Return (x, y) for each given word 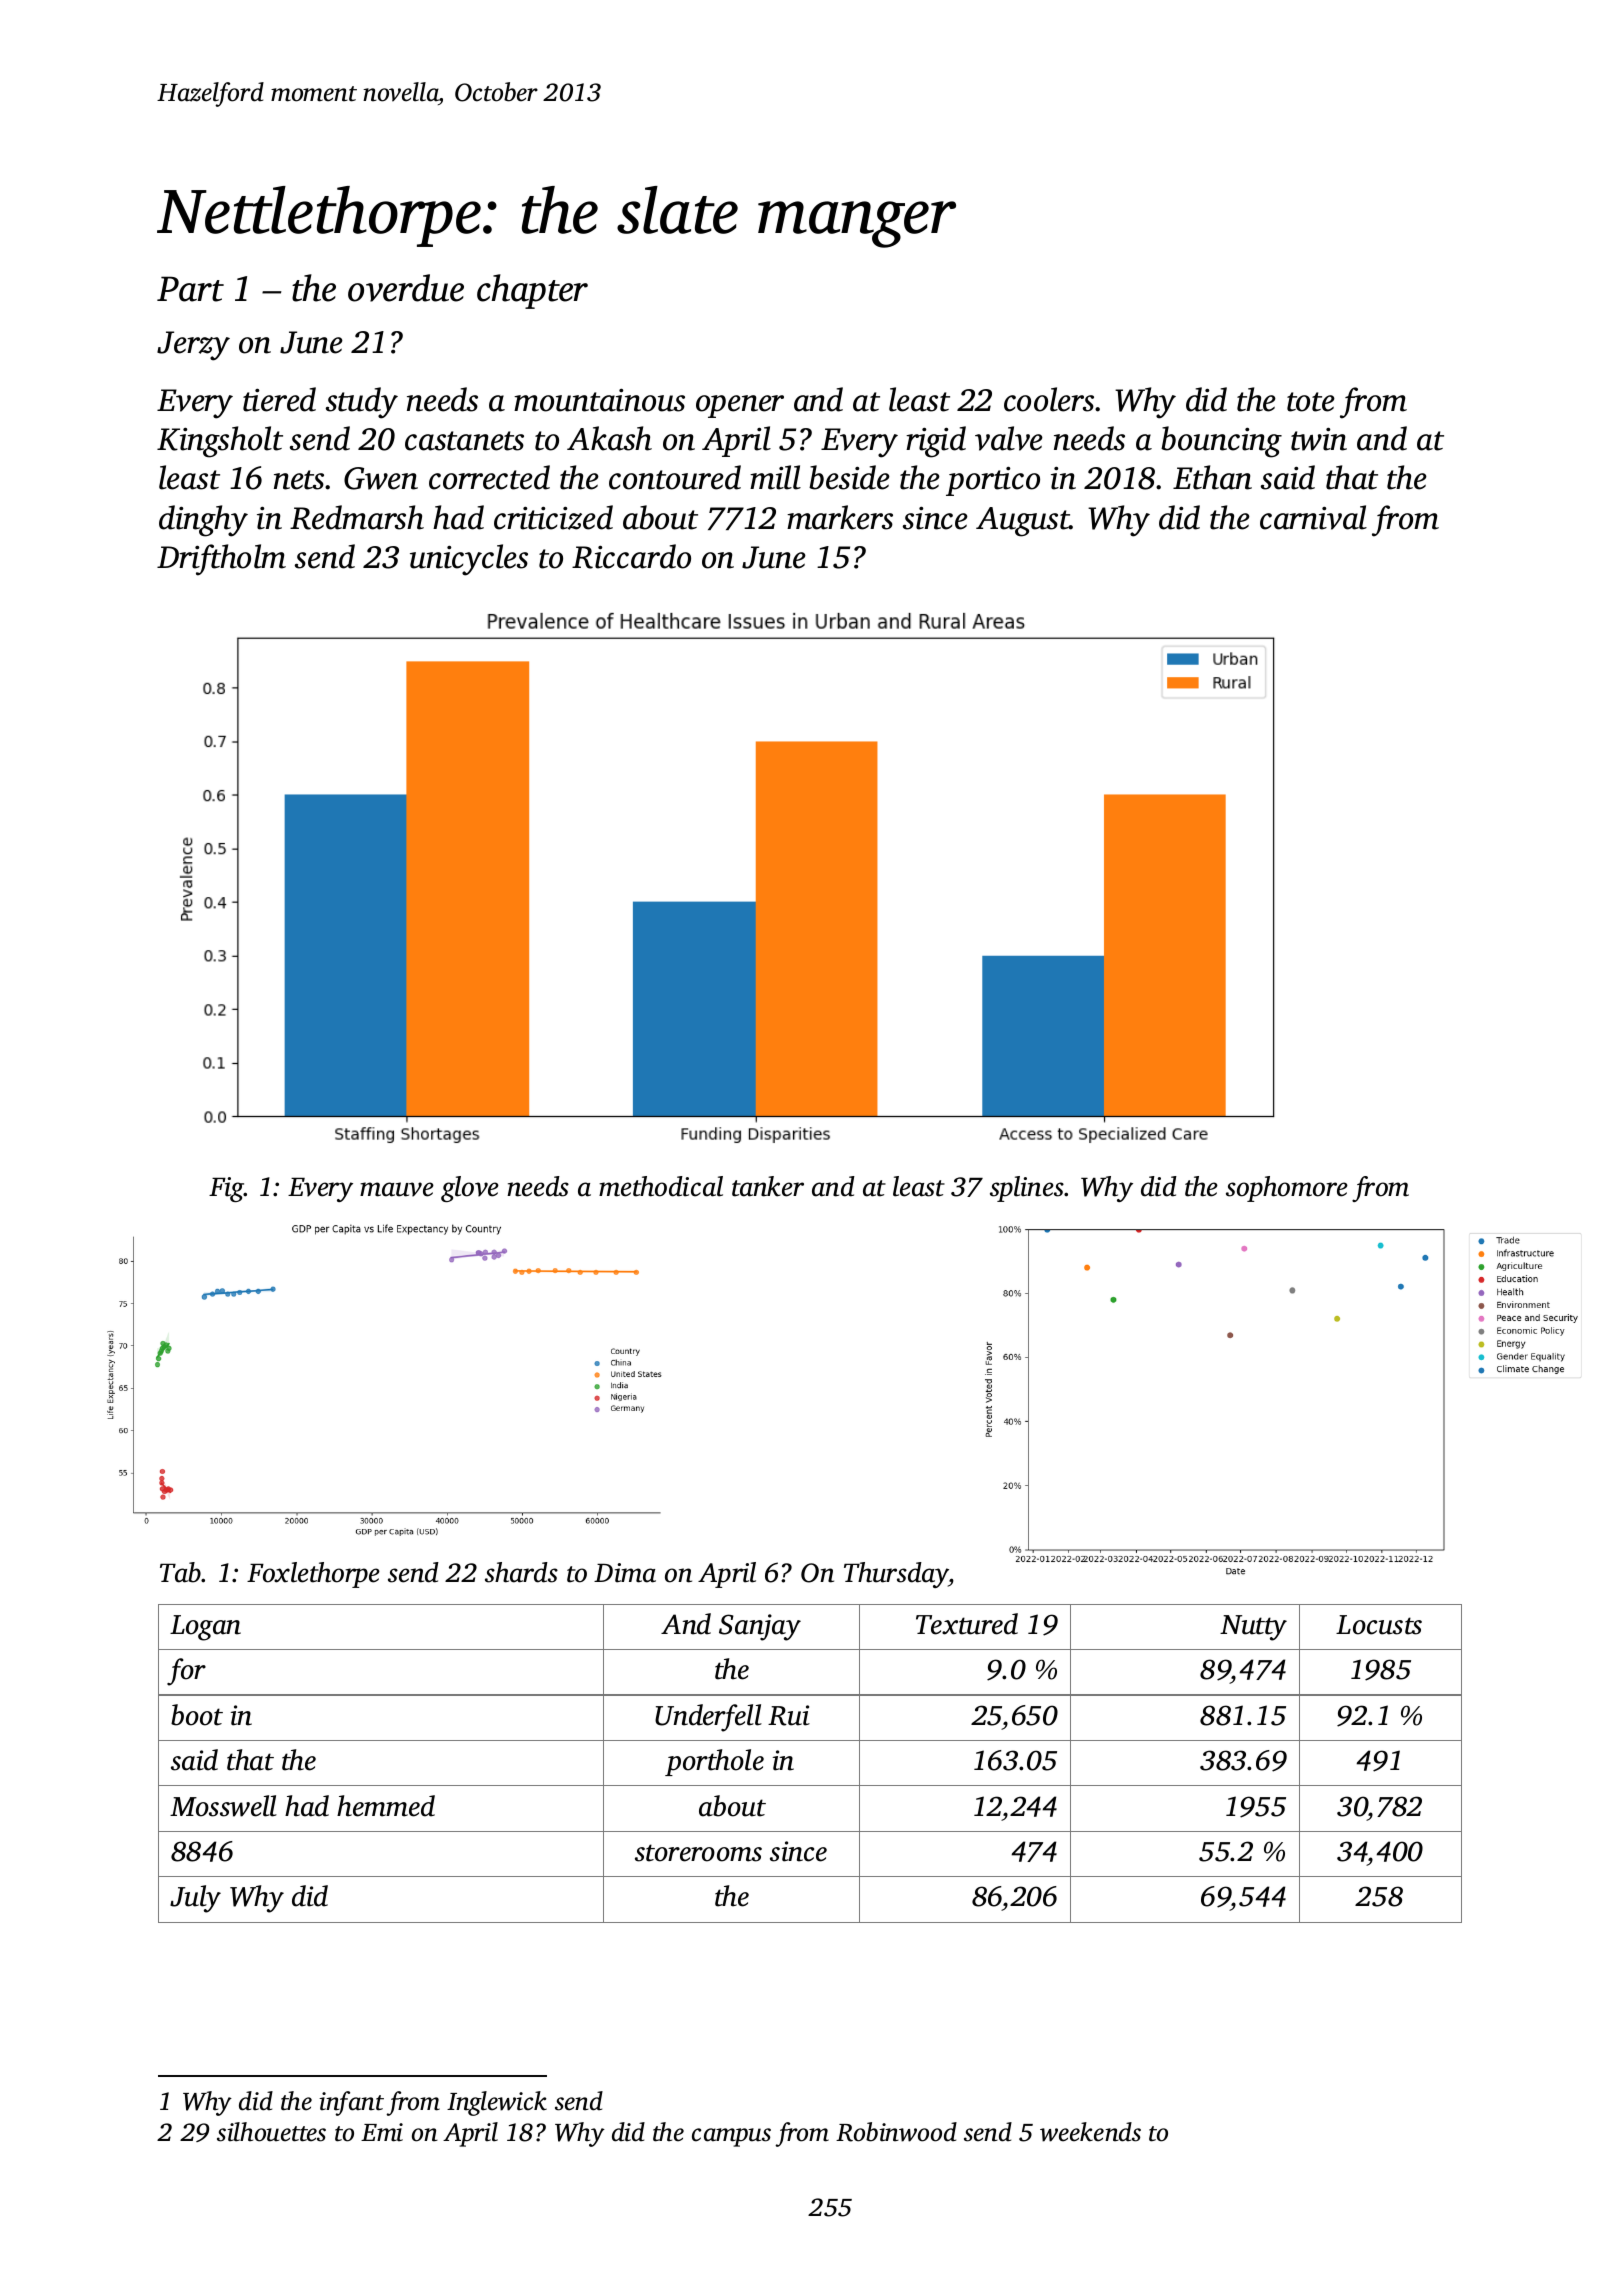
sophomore (1287, 1189)
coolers (1049, 399)
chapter (532, 291)
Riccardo (631, 556)
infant (351, 2103)
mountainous (599, 400)
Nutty (1253, 1628)
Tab (181, 1572)
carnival (1313, 517)
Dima (625, 1573)
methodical (661, 1186)
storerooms (698, 1853)
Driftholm (221, 560)
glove (470, 1189)
